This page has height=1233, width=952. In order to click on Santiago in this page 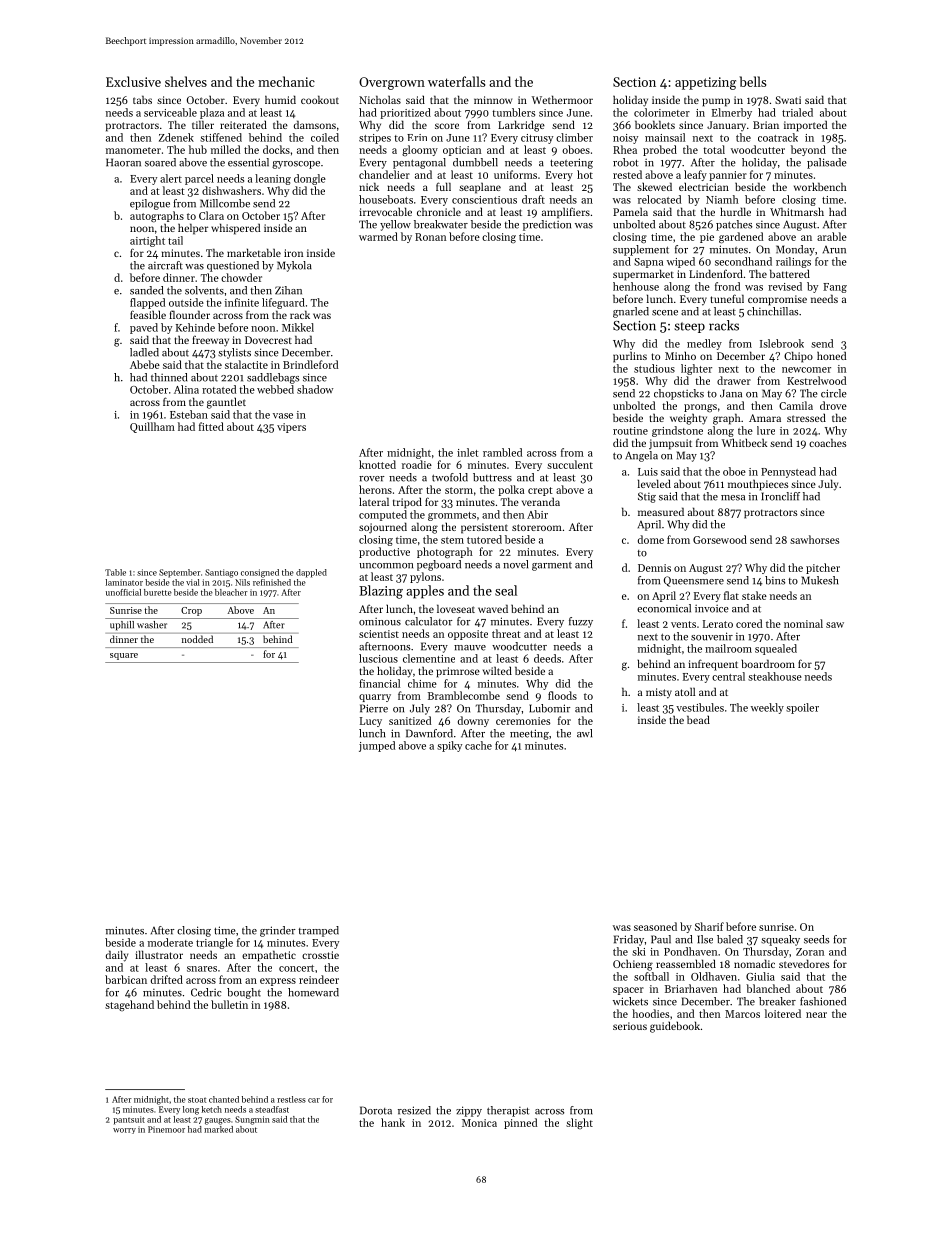, I will do `click(221, 573)`.
